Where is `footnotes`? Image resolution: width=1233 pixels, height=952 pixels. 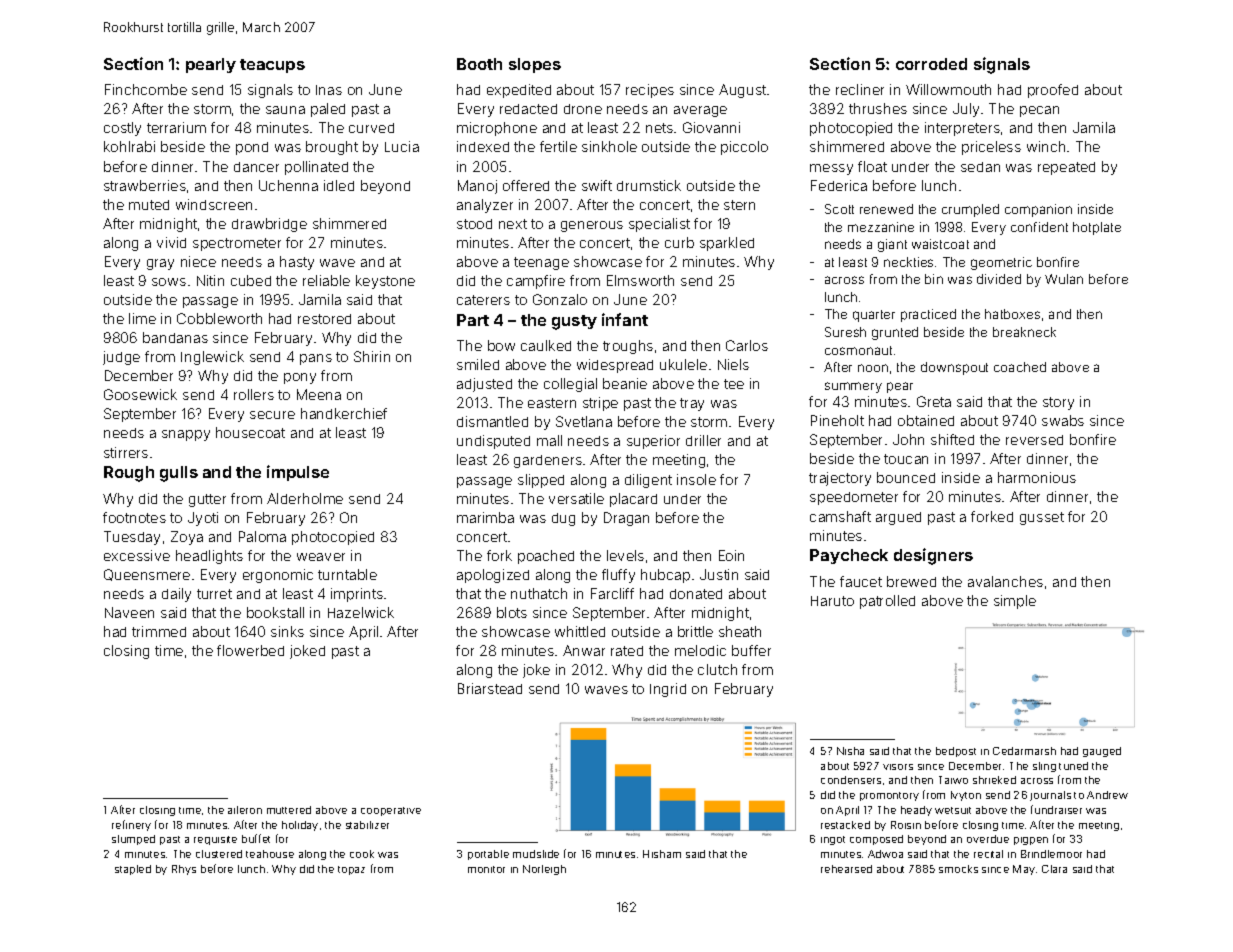
footnotes is located at coordinates (134, 517).
